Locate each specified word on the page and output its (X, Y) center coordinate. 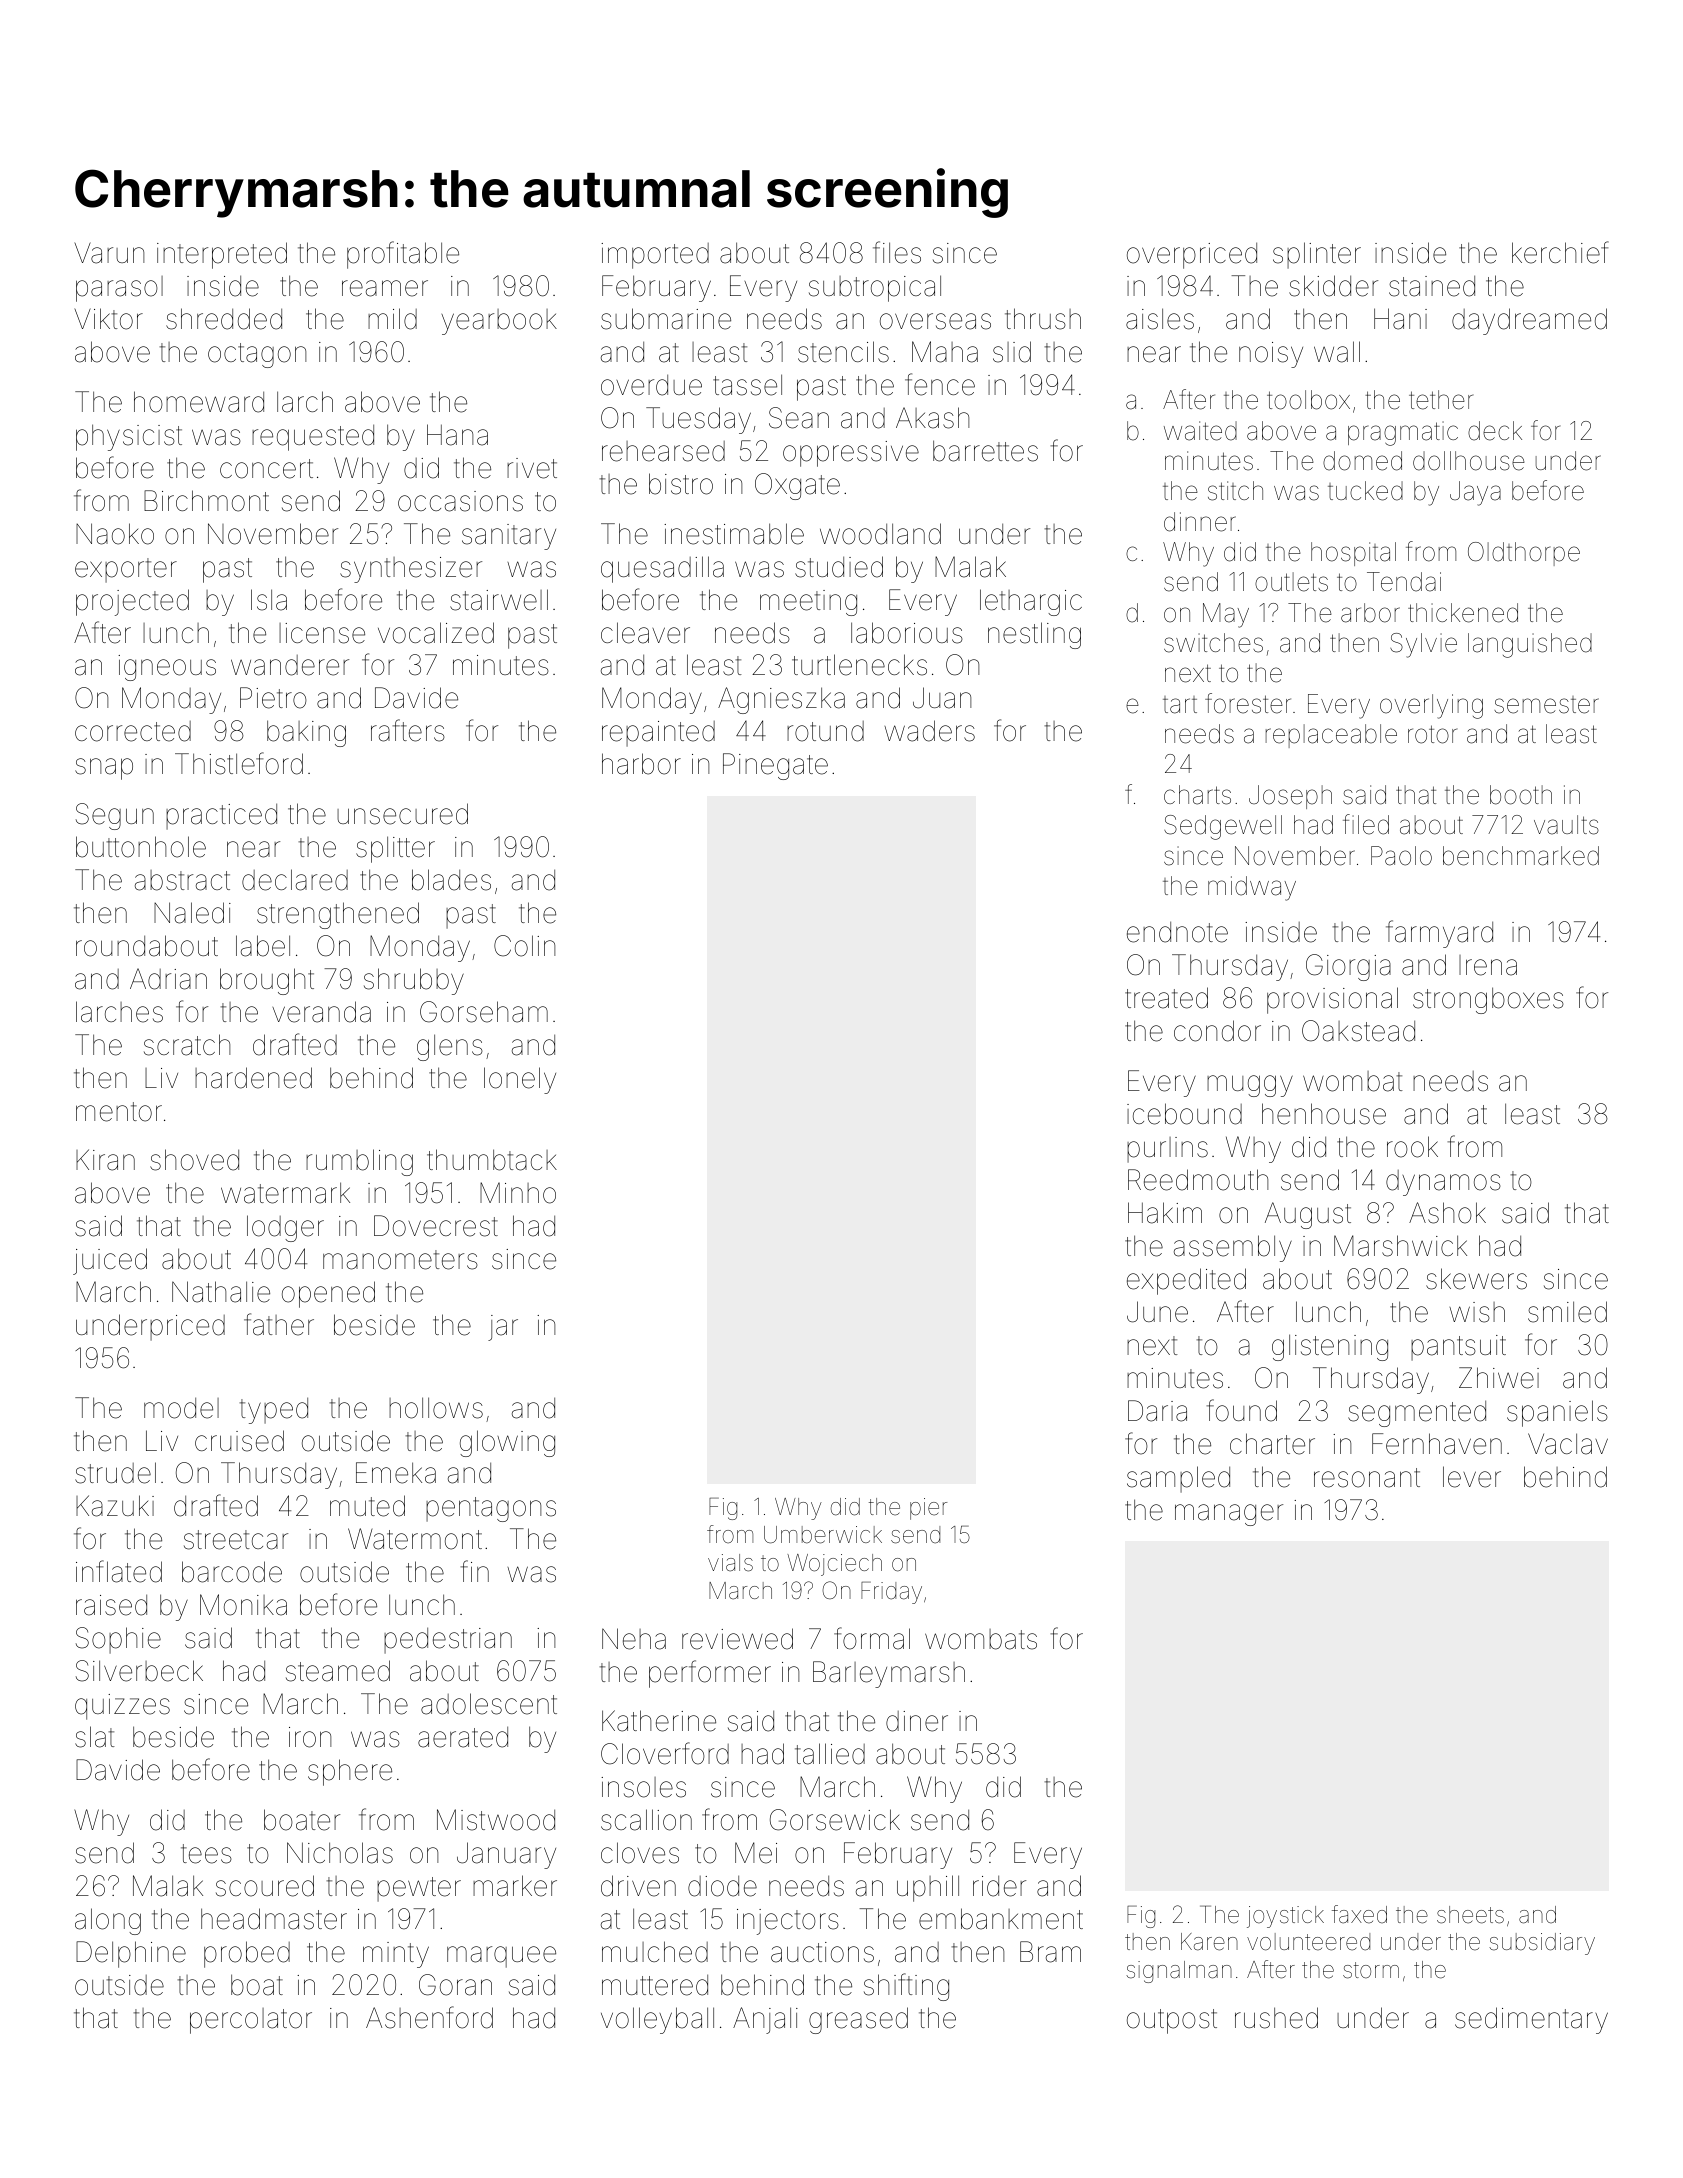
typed (274, 1411)
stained (1432, 286)
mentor (119, 1112)
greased (858, 2020)
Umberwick (823, 1535)
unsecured (402, 814)
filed (1366, 824)
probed (247, 1954)
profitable (403, 255)
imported (655, 256)
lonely (520, 1080)
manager (1229, 1515)
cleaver (645, 633)
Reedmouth (1198, 1180)
